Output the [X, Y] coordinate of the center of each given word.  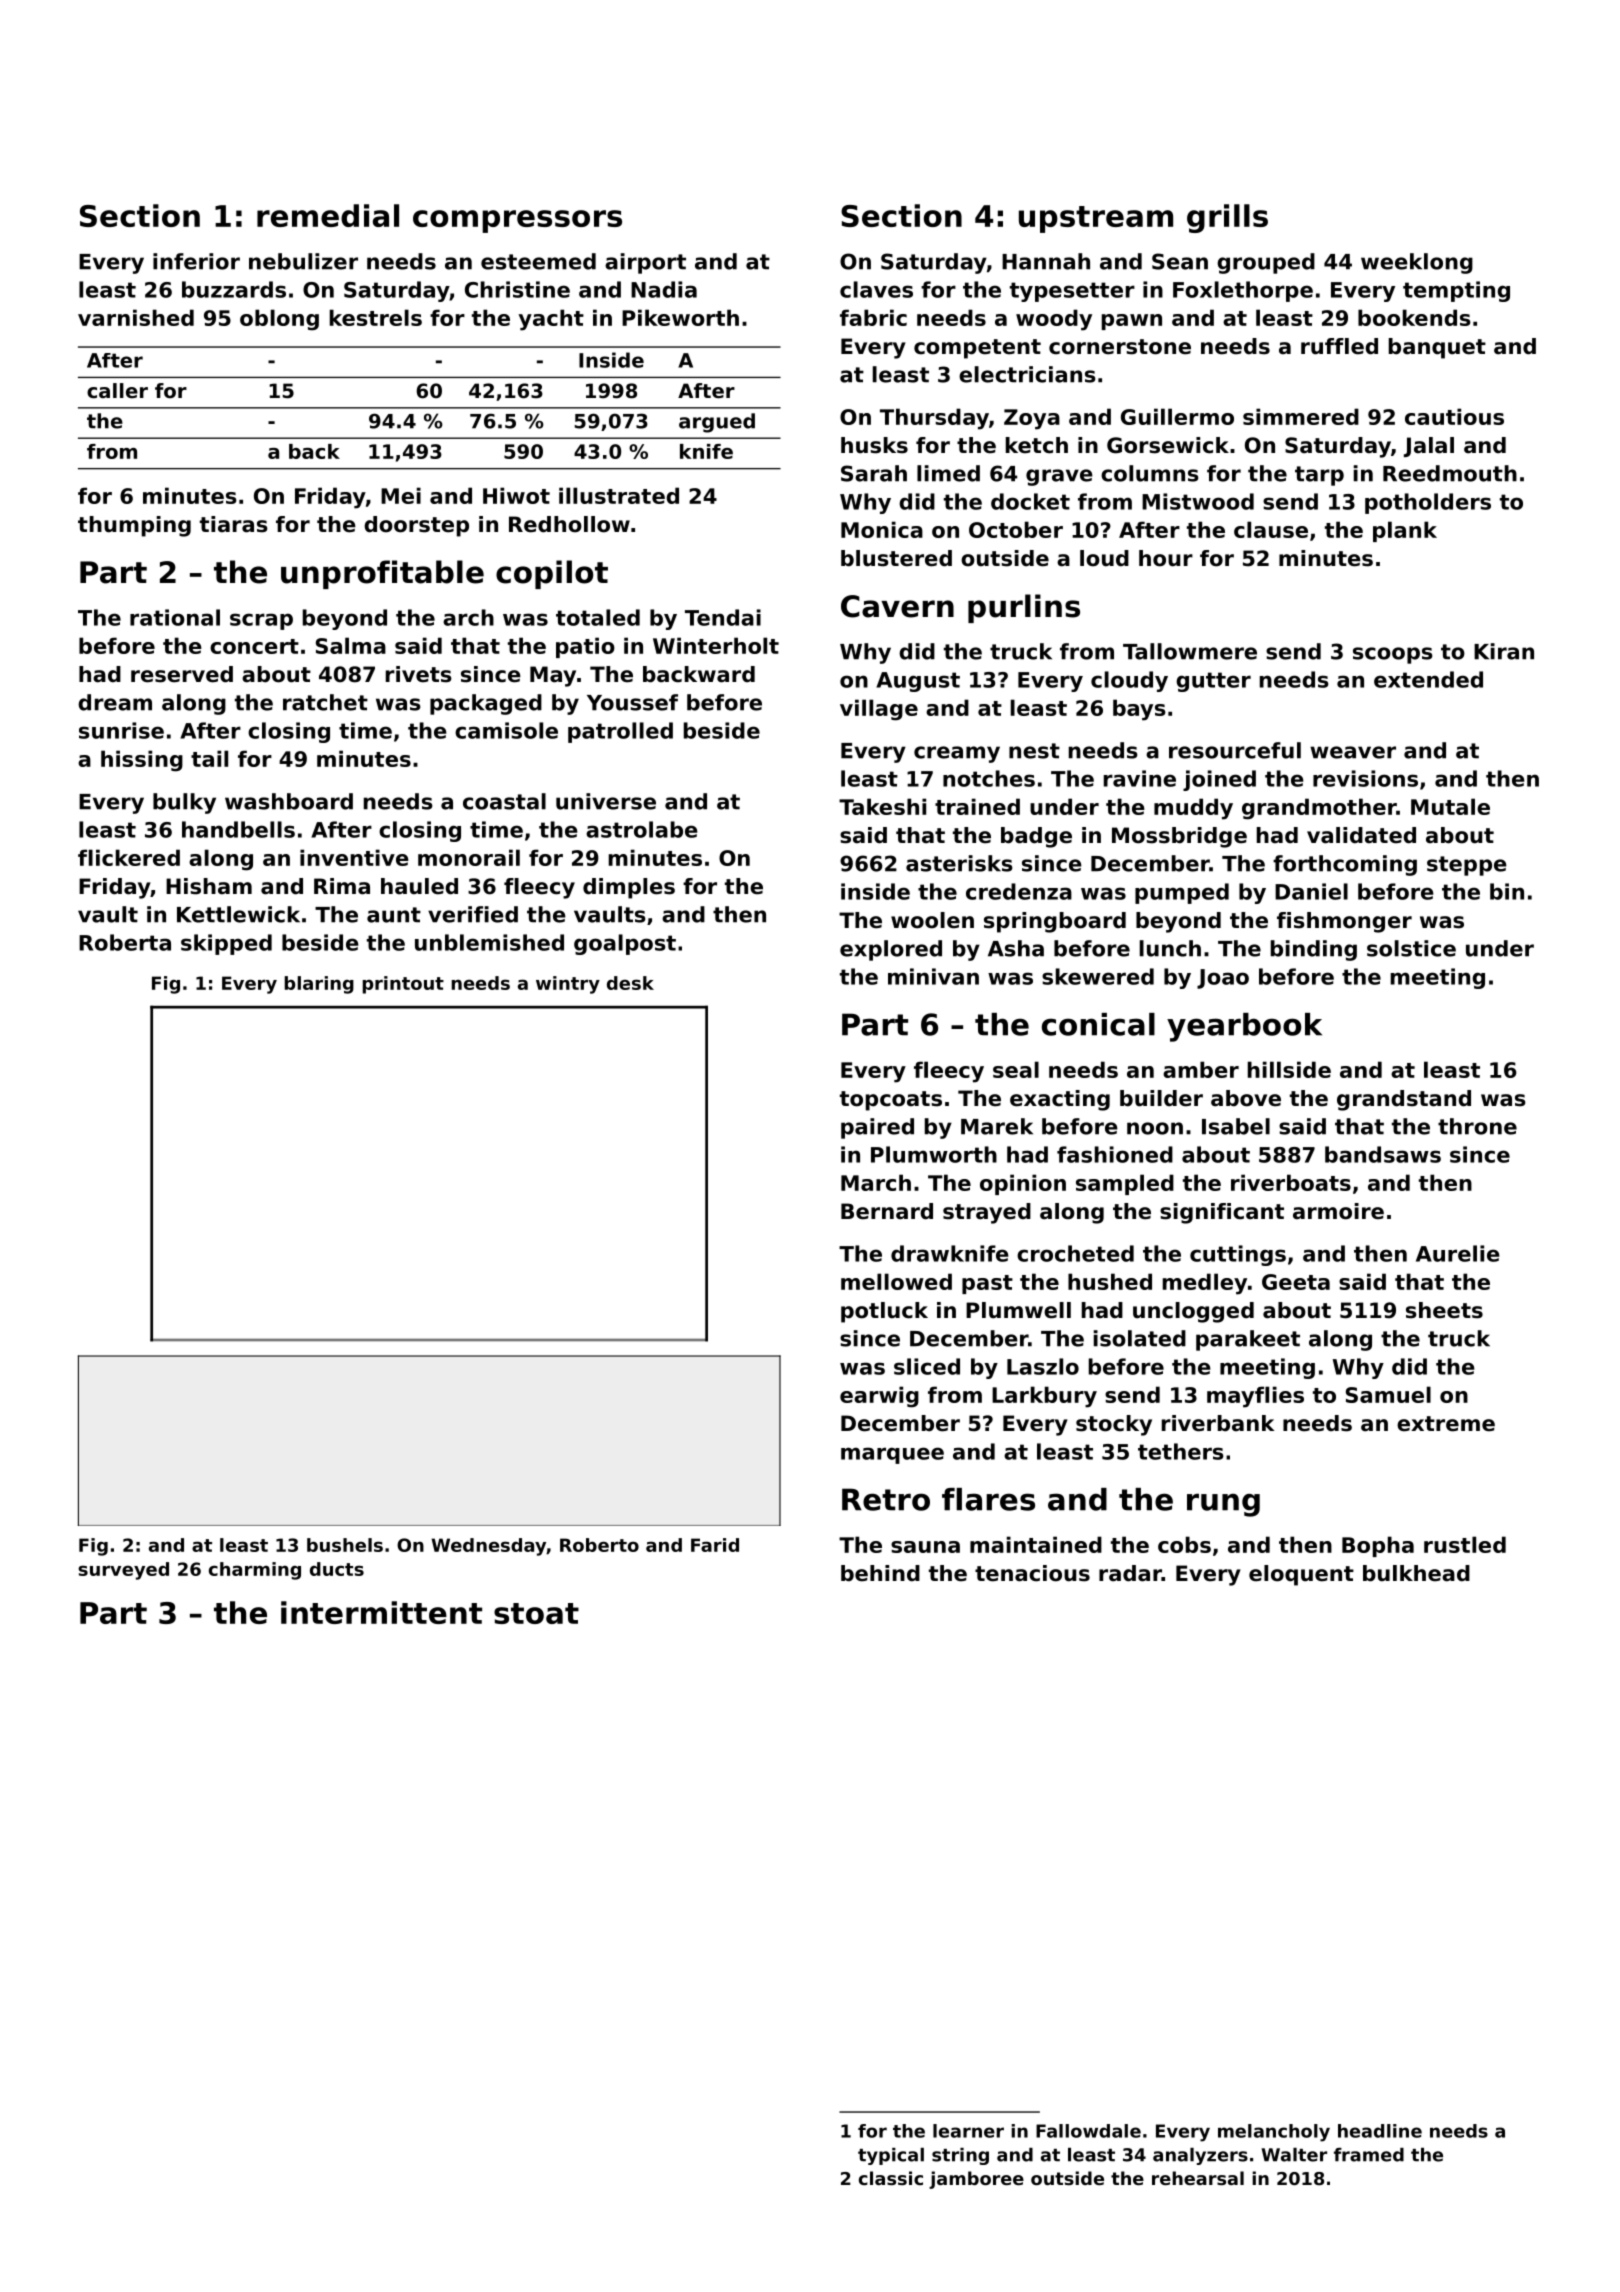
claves [876, 289]
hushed [1110, 1281]
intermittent [381, 1612]
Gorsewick [1168, 445]
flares [988, 1499]
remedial [328, 215]
